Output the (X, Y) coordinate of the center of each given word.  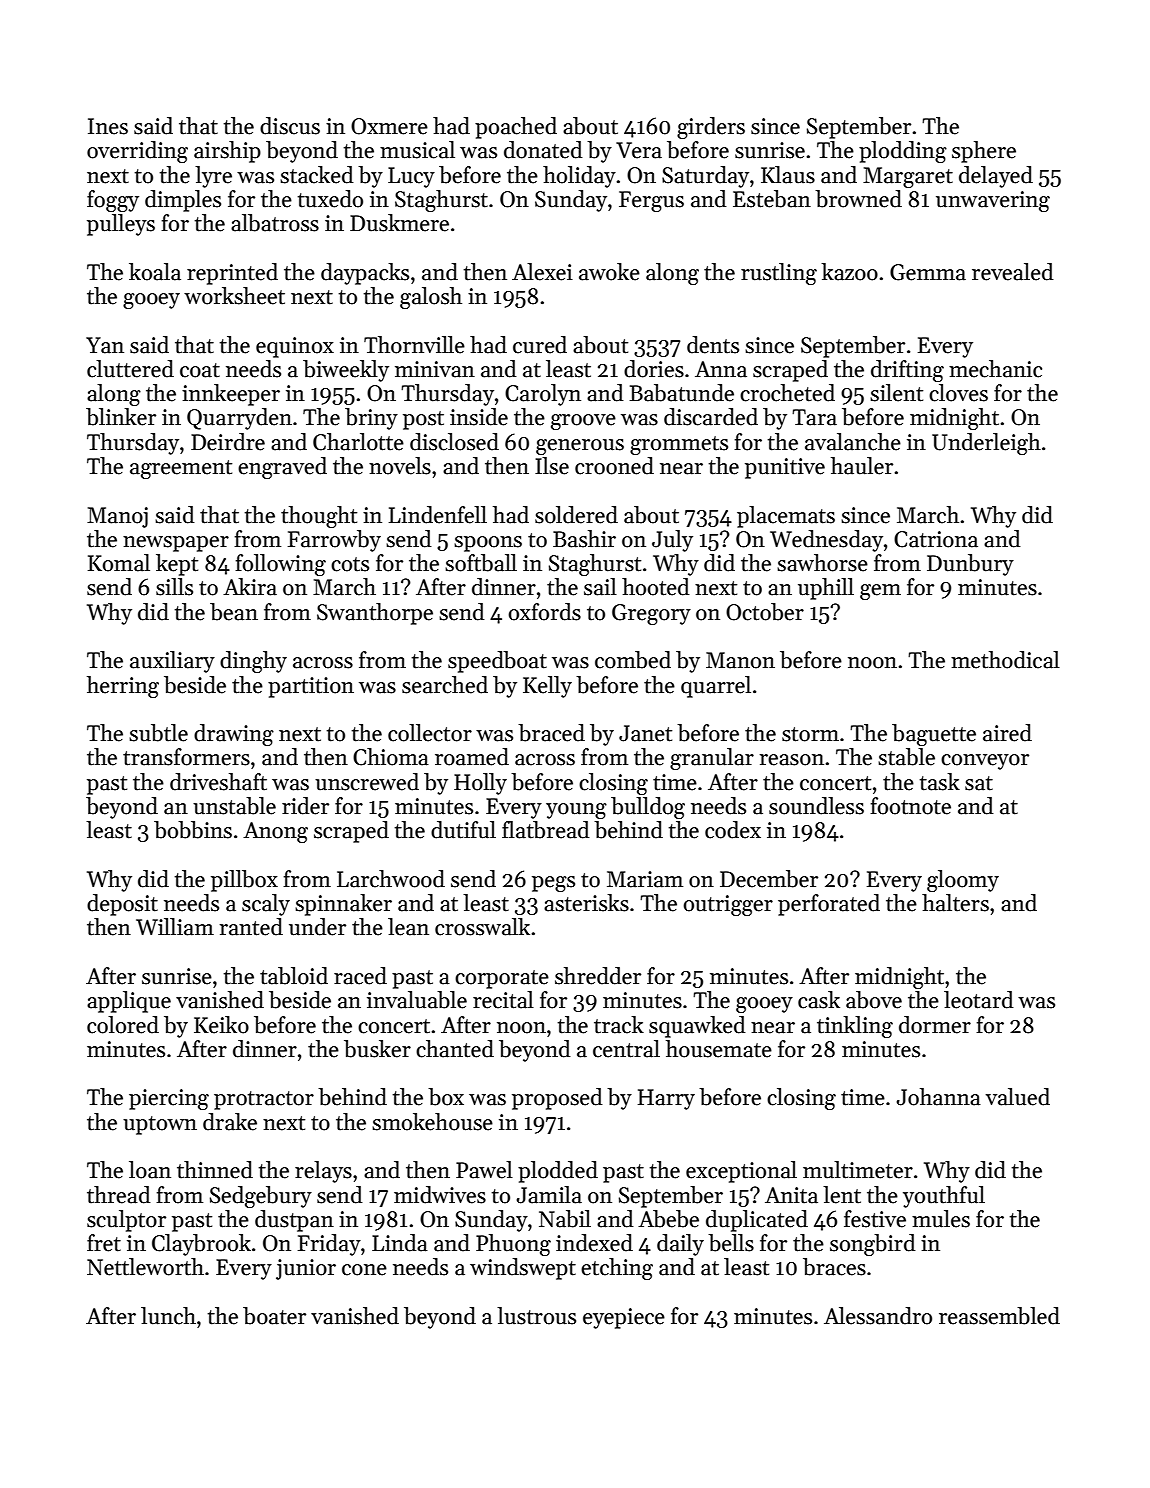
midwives (440, 1195)
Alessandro (878, 1316)
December (769, 879)
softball (481, 563)
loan (150, 1170)
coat (200, 370)
